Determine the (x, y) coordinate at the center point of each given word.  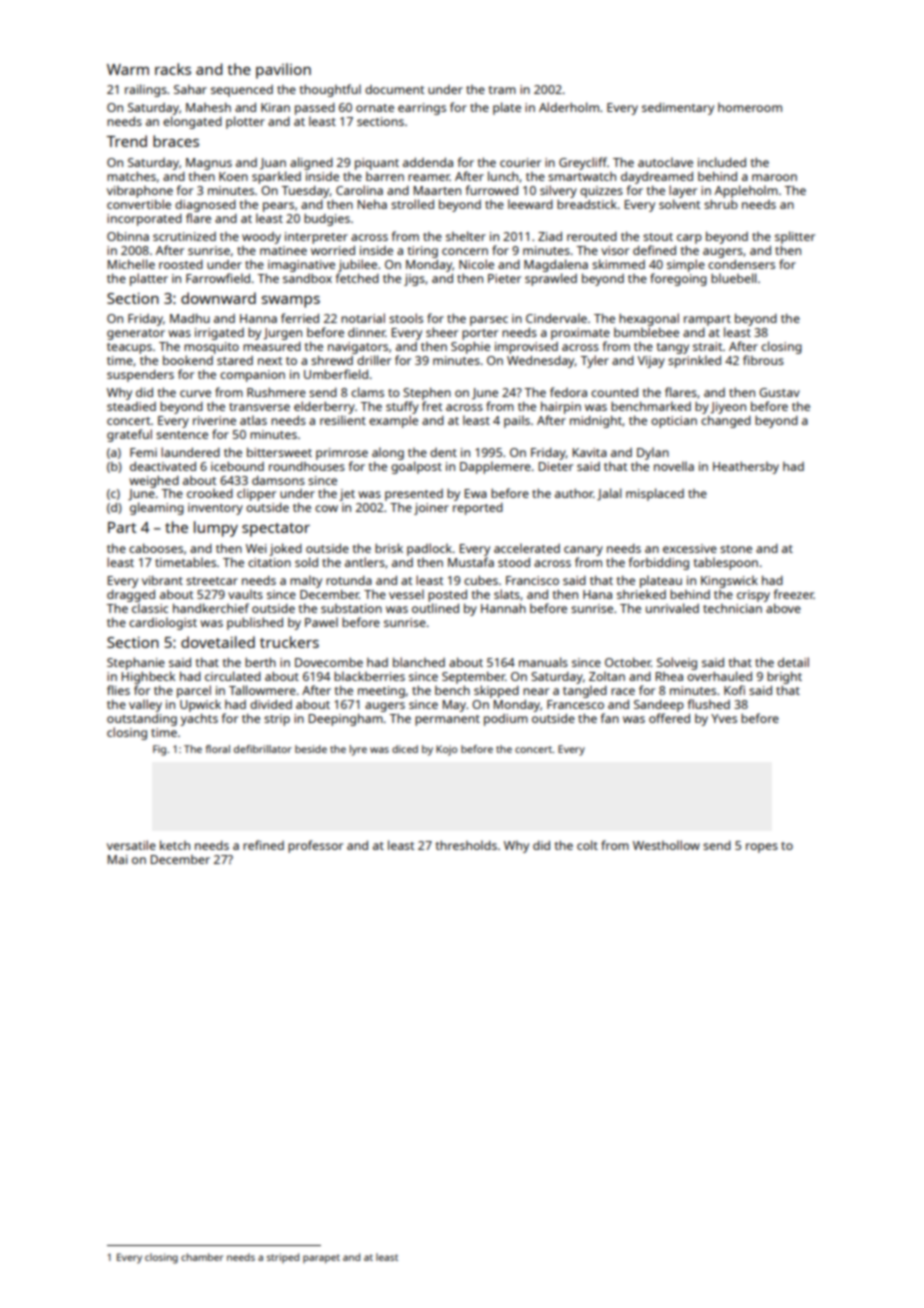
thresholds (466, 845)
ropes (762, 848)
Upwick (200, 705)
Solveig (677, 663)
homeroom (750, 107)
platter (149, 279)
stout (658, 237)
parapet (321, 1259)
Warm (128, 69)
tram (502, 90)
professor (315, 846)
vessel (406, 594)
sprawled (551, 279)
